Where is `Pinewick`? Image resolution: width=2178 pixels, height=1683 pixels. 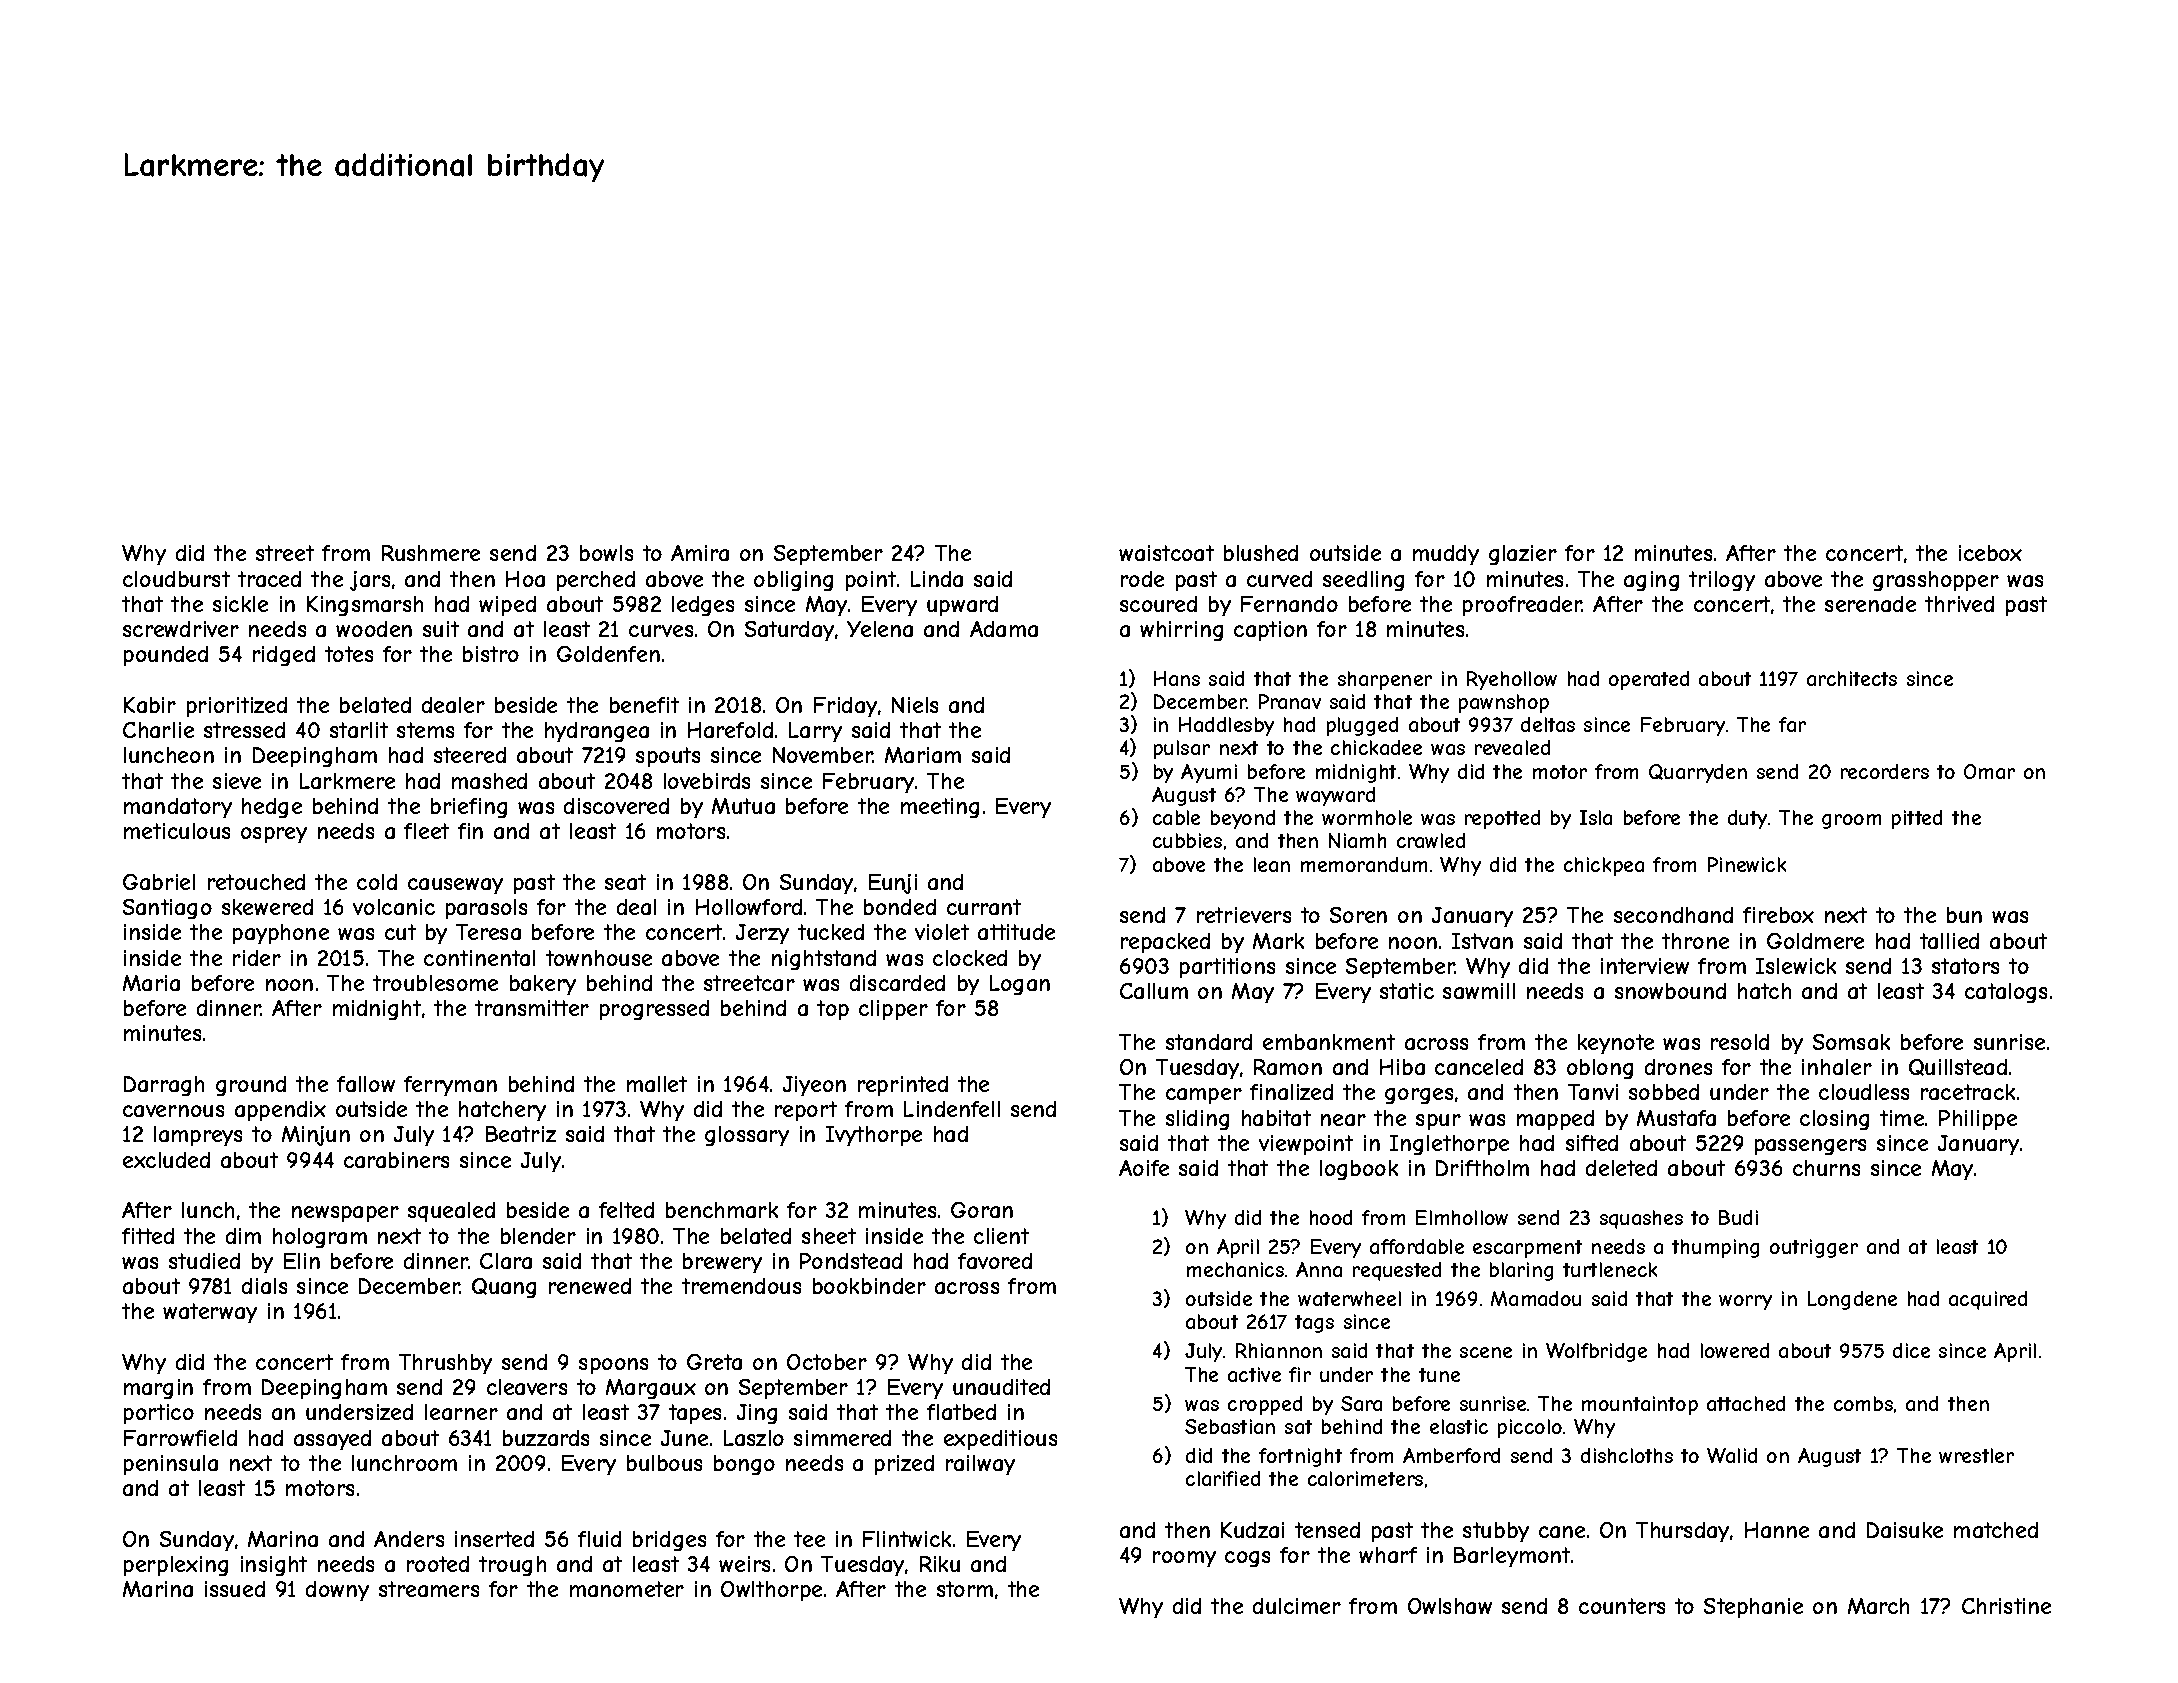 Pinewick is located at coordinates (1747, 864).
